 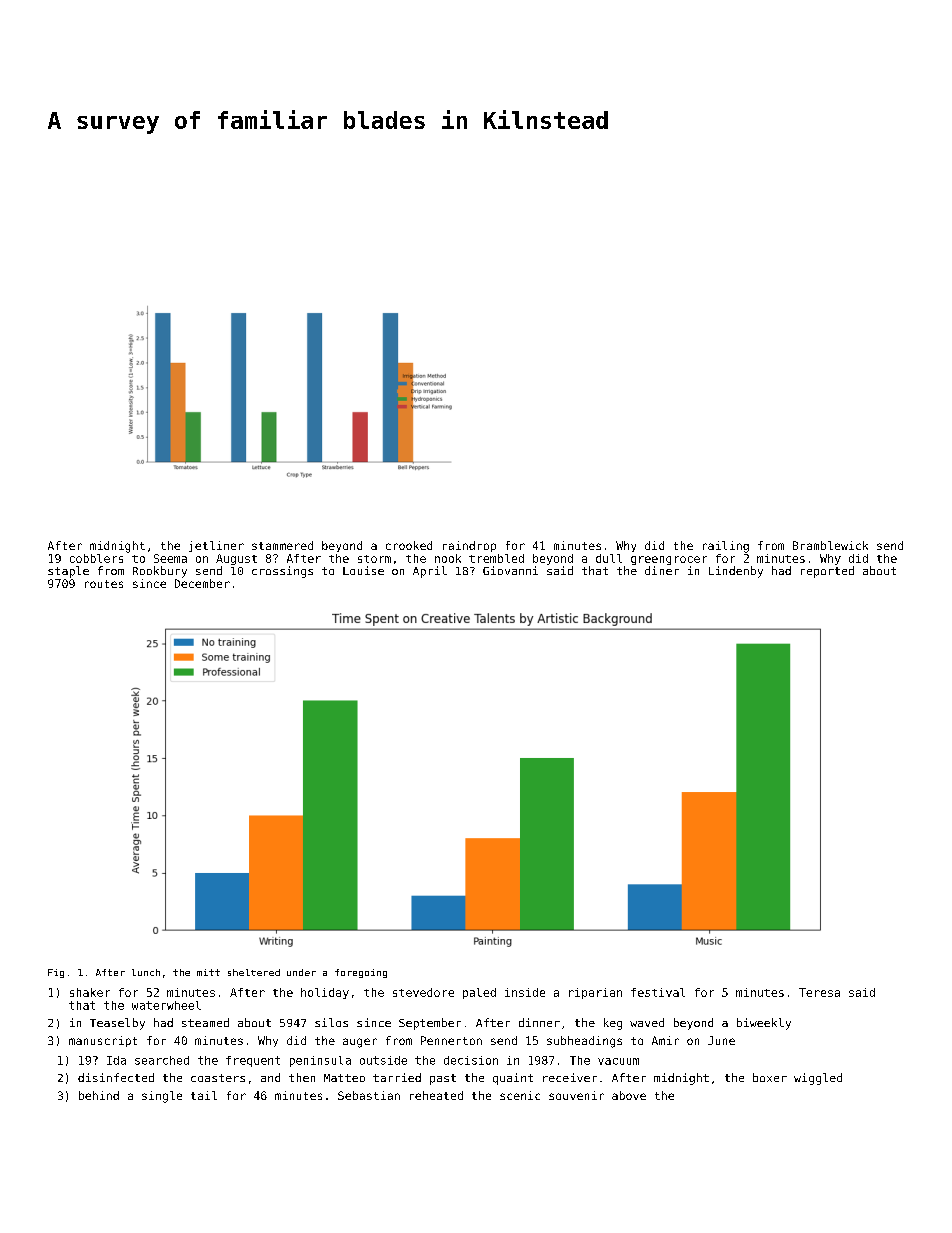 I want to click on stammered, so click(x=282, y=545).
